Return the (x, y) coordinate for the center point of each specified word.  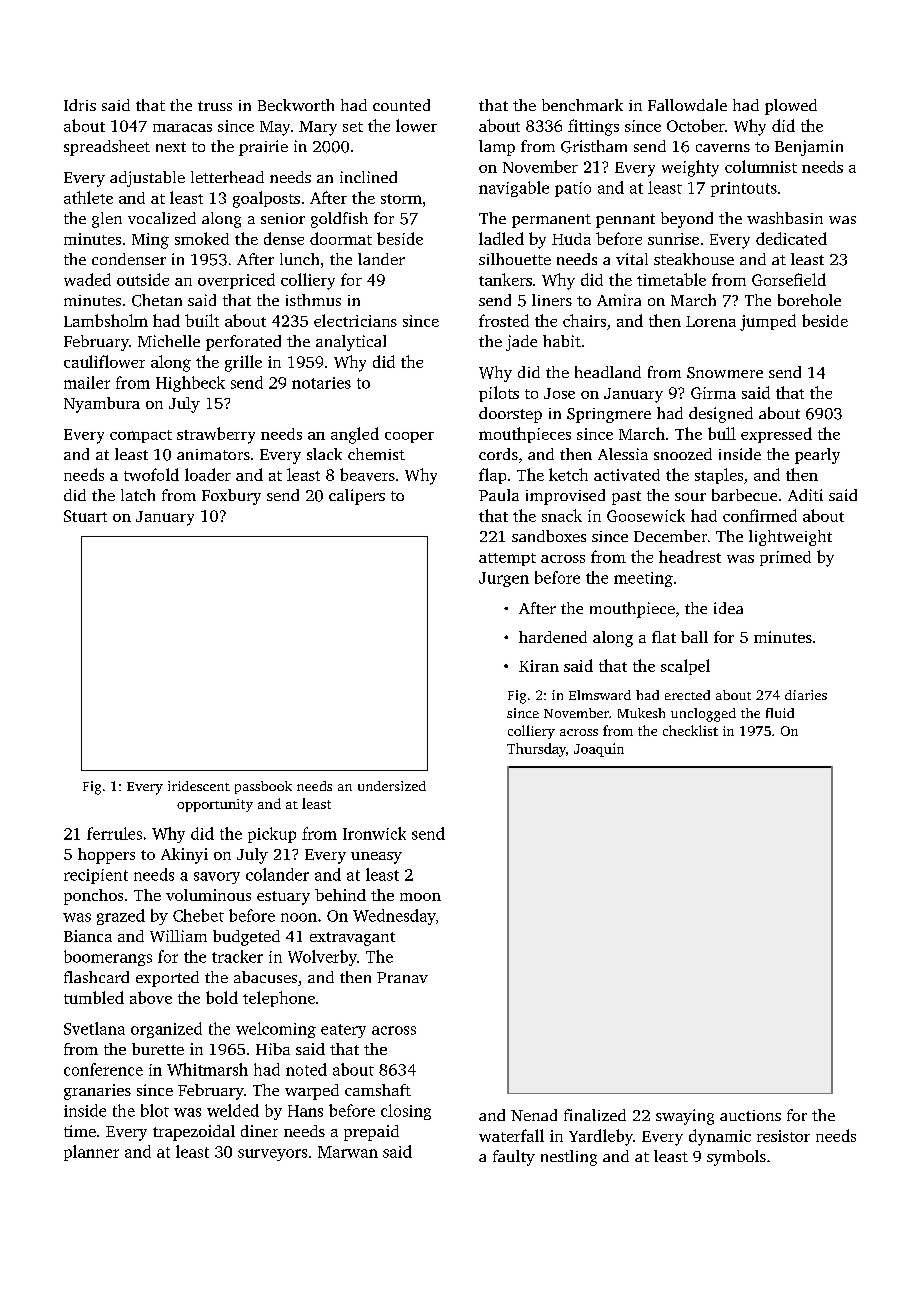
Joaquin (599, 750)
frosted (504, 320)
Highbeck (190, 384)
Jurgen (504, 579)
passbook (263, 787)
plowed (791, 107)
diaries (806, 695)
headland (608, 372)
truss (215, 106)
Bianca (88, 936)
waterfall (511, 1135)
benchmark (582, 105)
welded (233, 1110)
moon (420, 897)
